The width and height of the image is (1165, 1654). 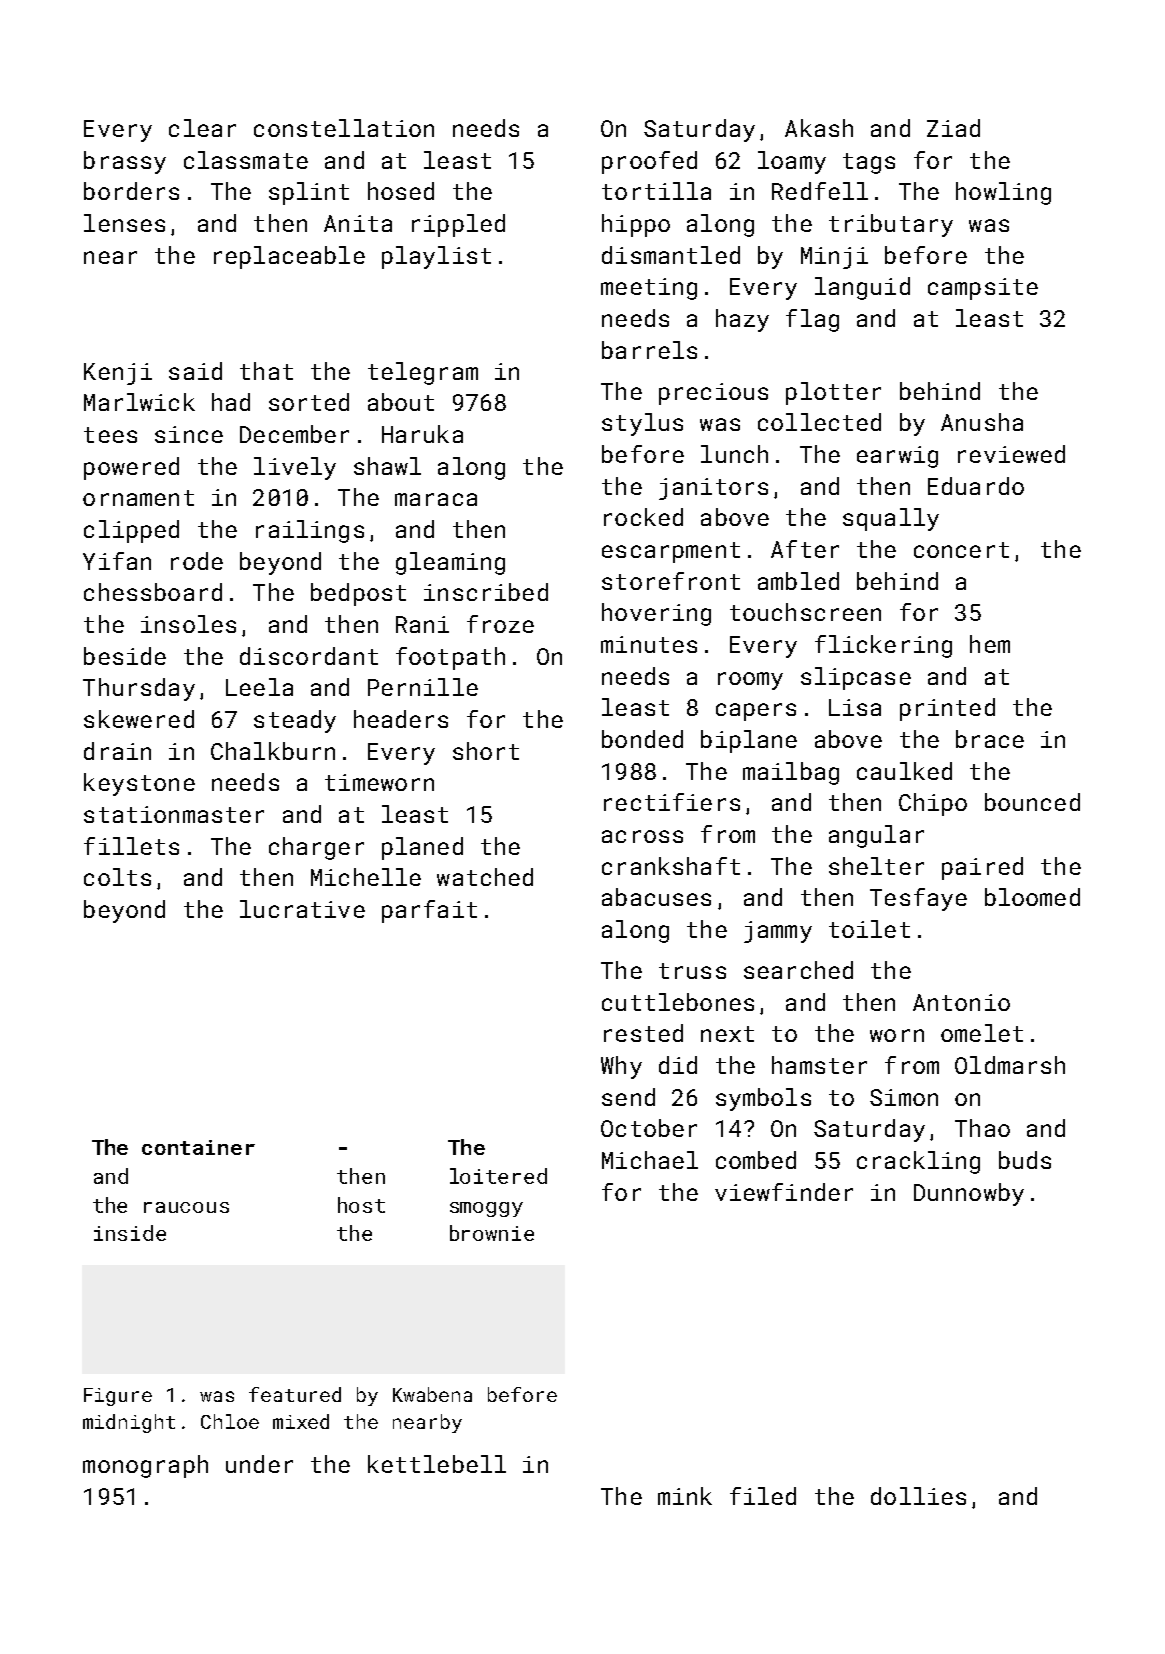 What do you see at coordinates (1003, 193) in the image?
I see `howling` at bounding box center [1003, 193].
